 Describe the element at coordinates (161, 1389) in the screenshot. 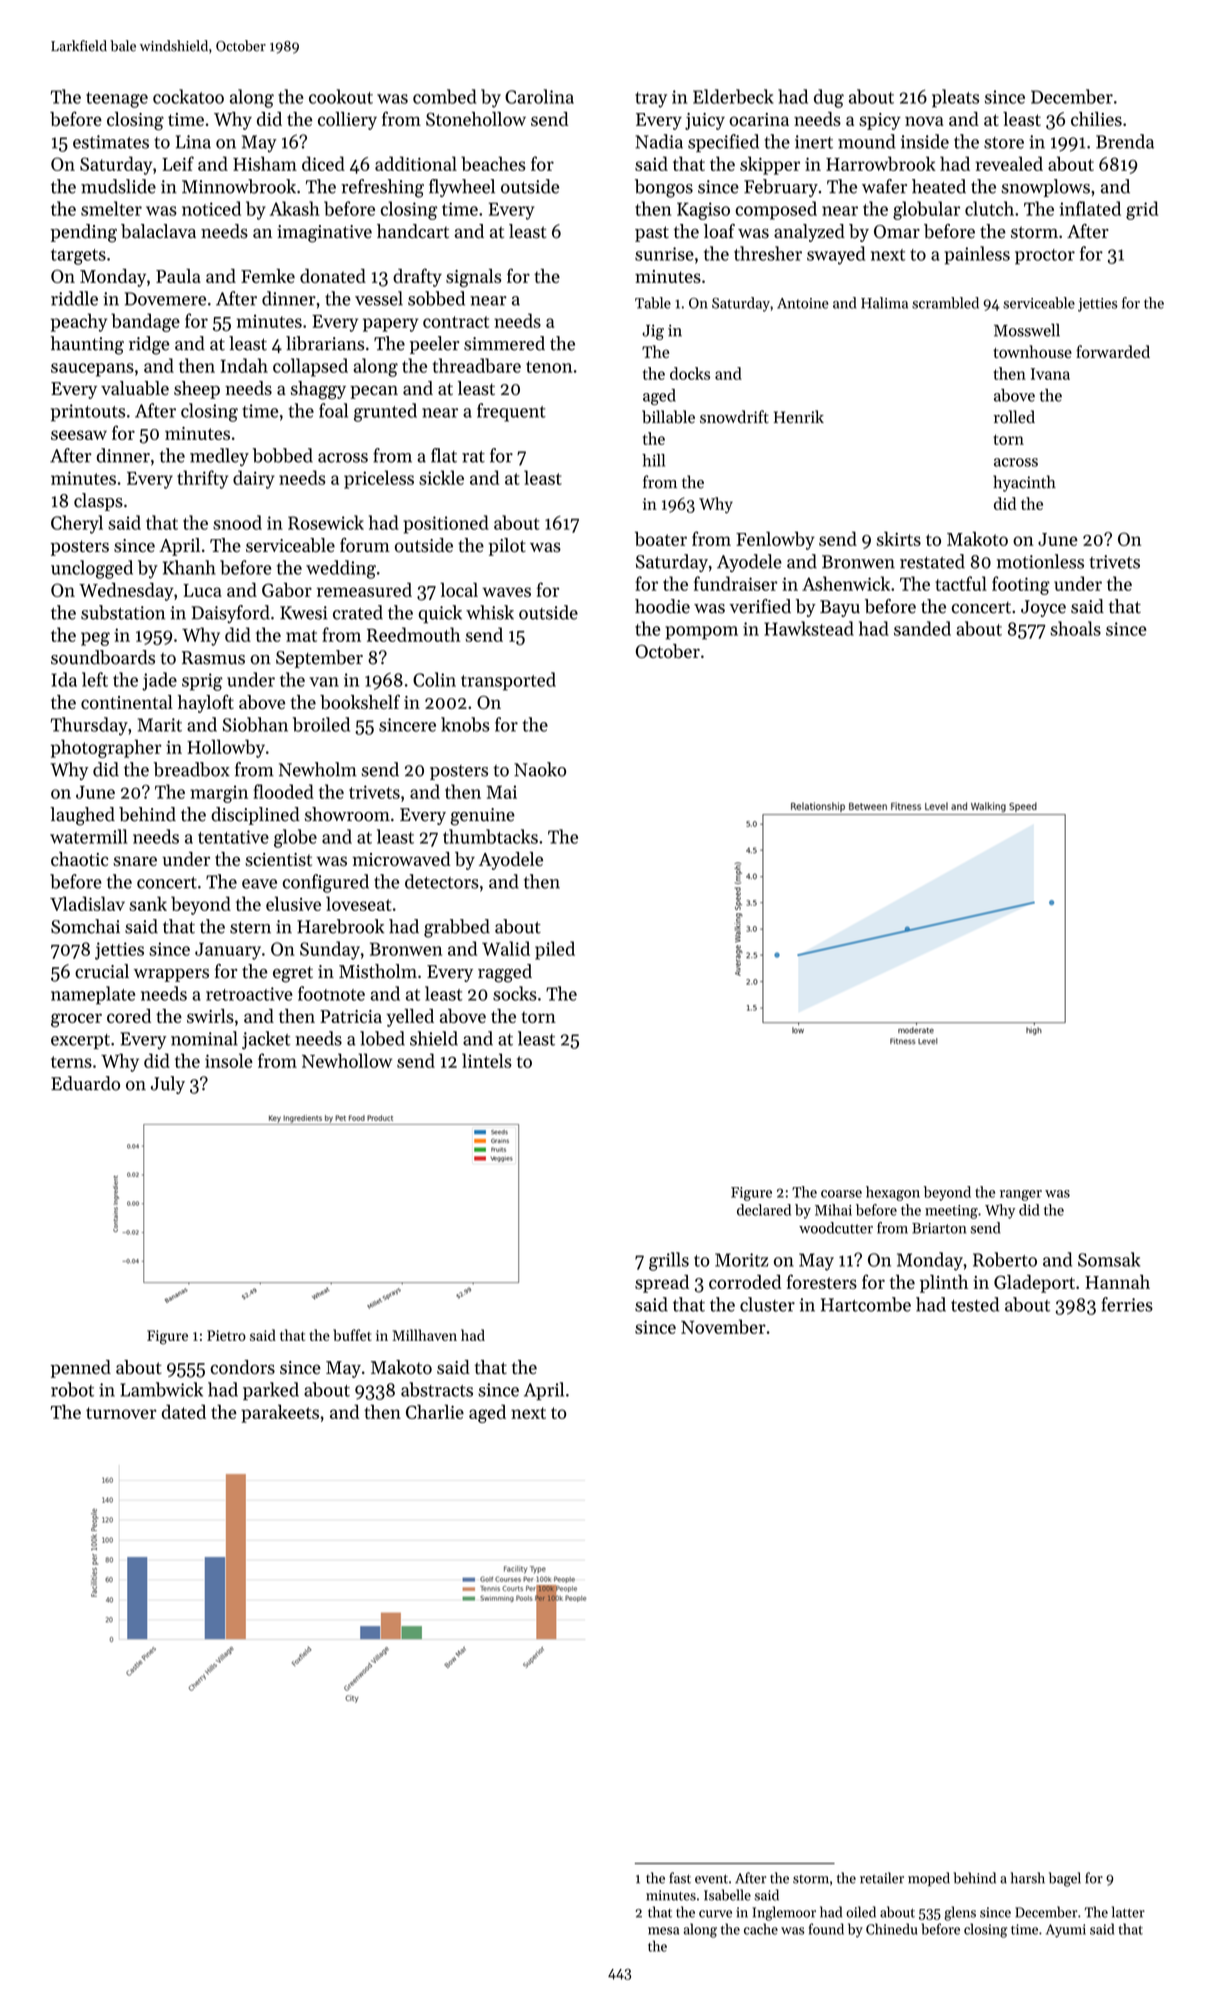

I see `Lambwick` at that location.
